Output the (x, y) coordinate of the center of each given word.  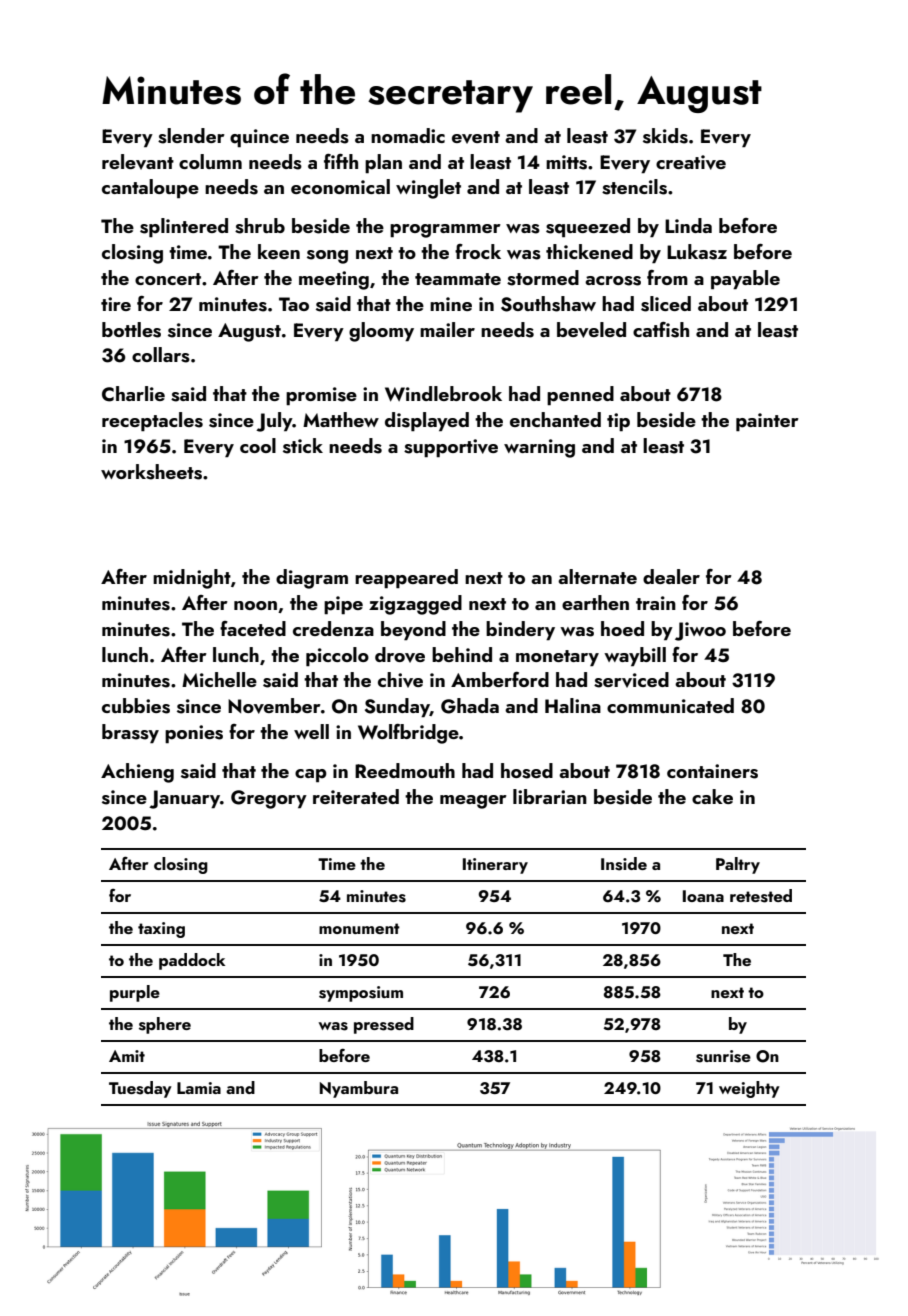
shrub (260, 226)
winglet (428, 189)
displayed (427, 421)
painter (767, 422)
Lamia (199, 1088)
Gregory (269, 799)
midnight (192, 579)
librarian (550, 796)
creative (691, 162)
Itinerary (495, 866)
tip (618, 422)
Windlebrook (443, 394)
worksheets (151, 472)
